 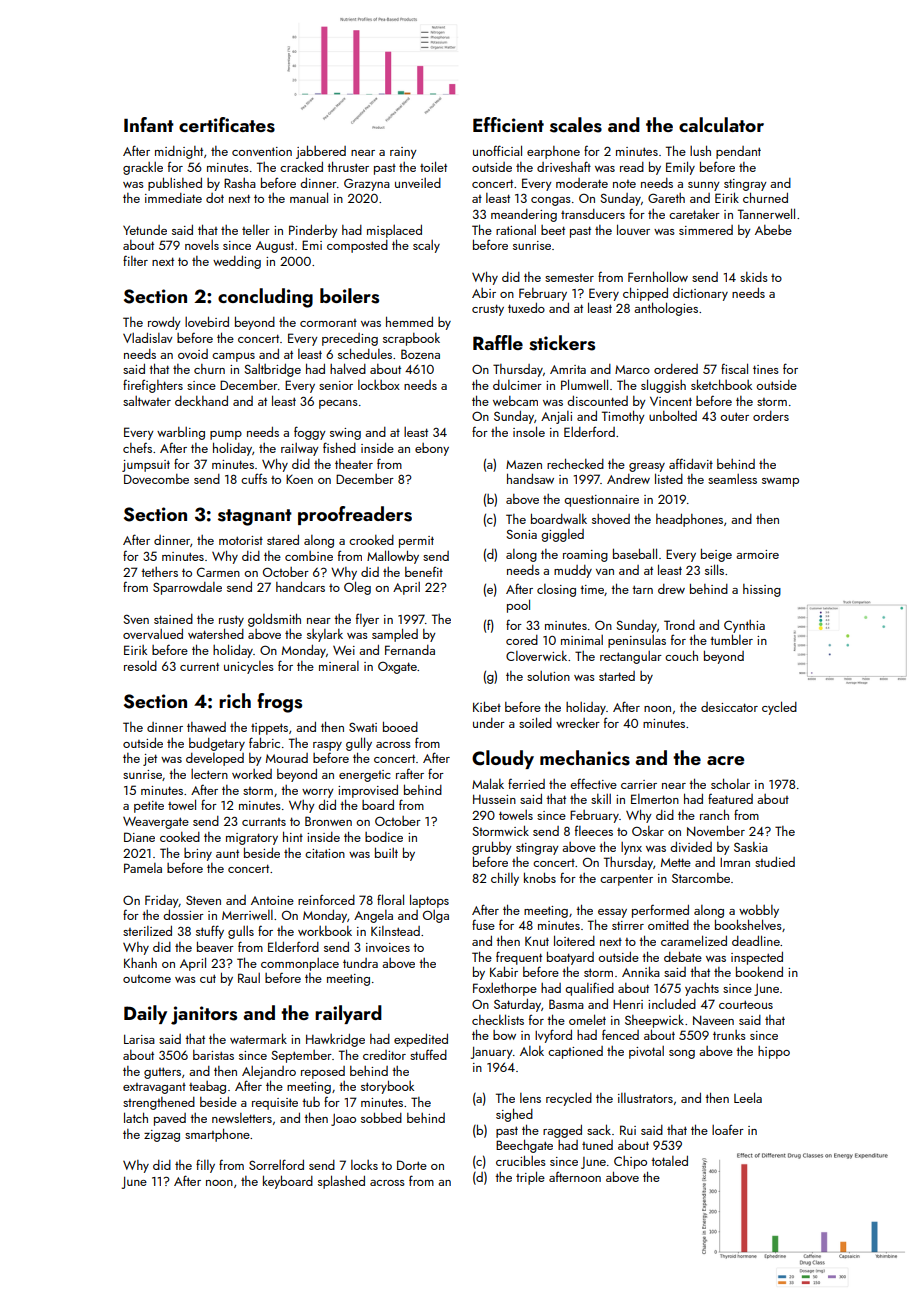 I want to click on Pamela, so click(x=143, y=868).
